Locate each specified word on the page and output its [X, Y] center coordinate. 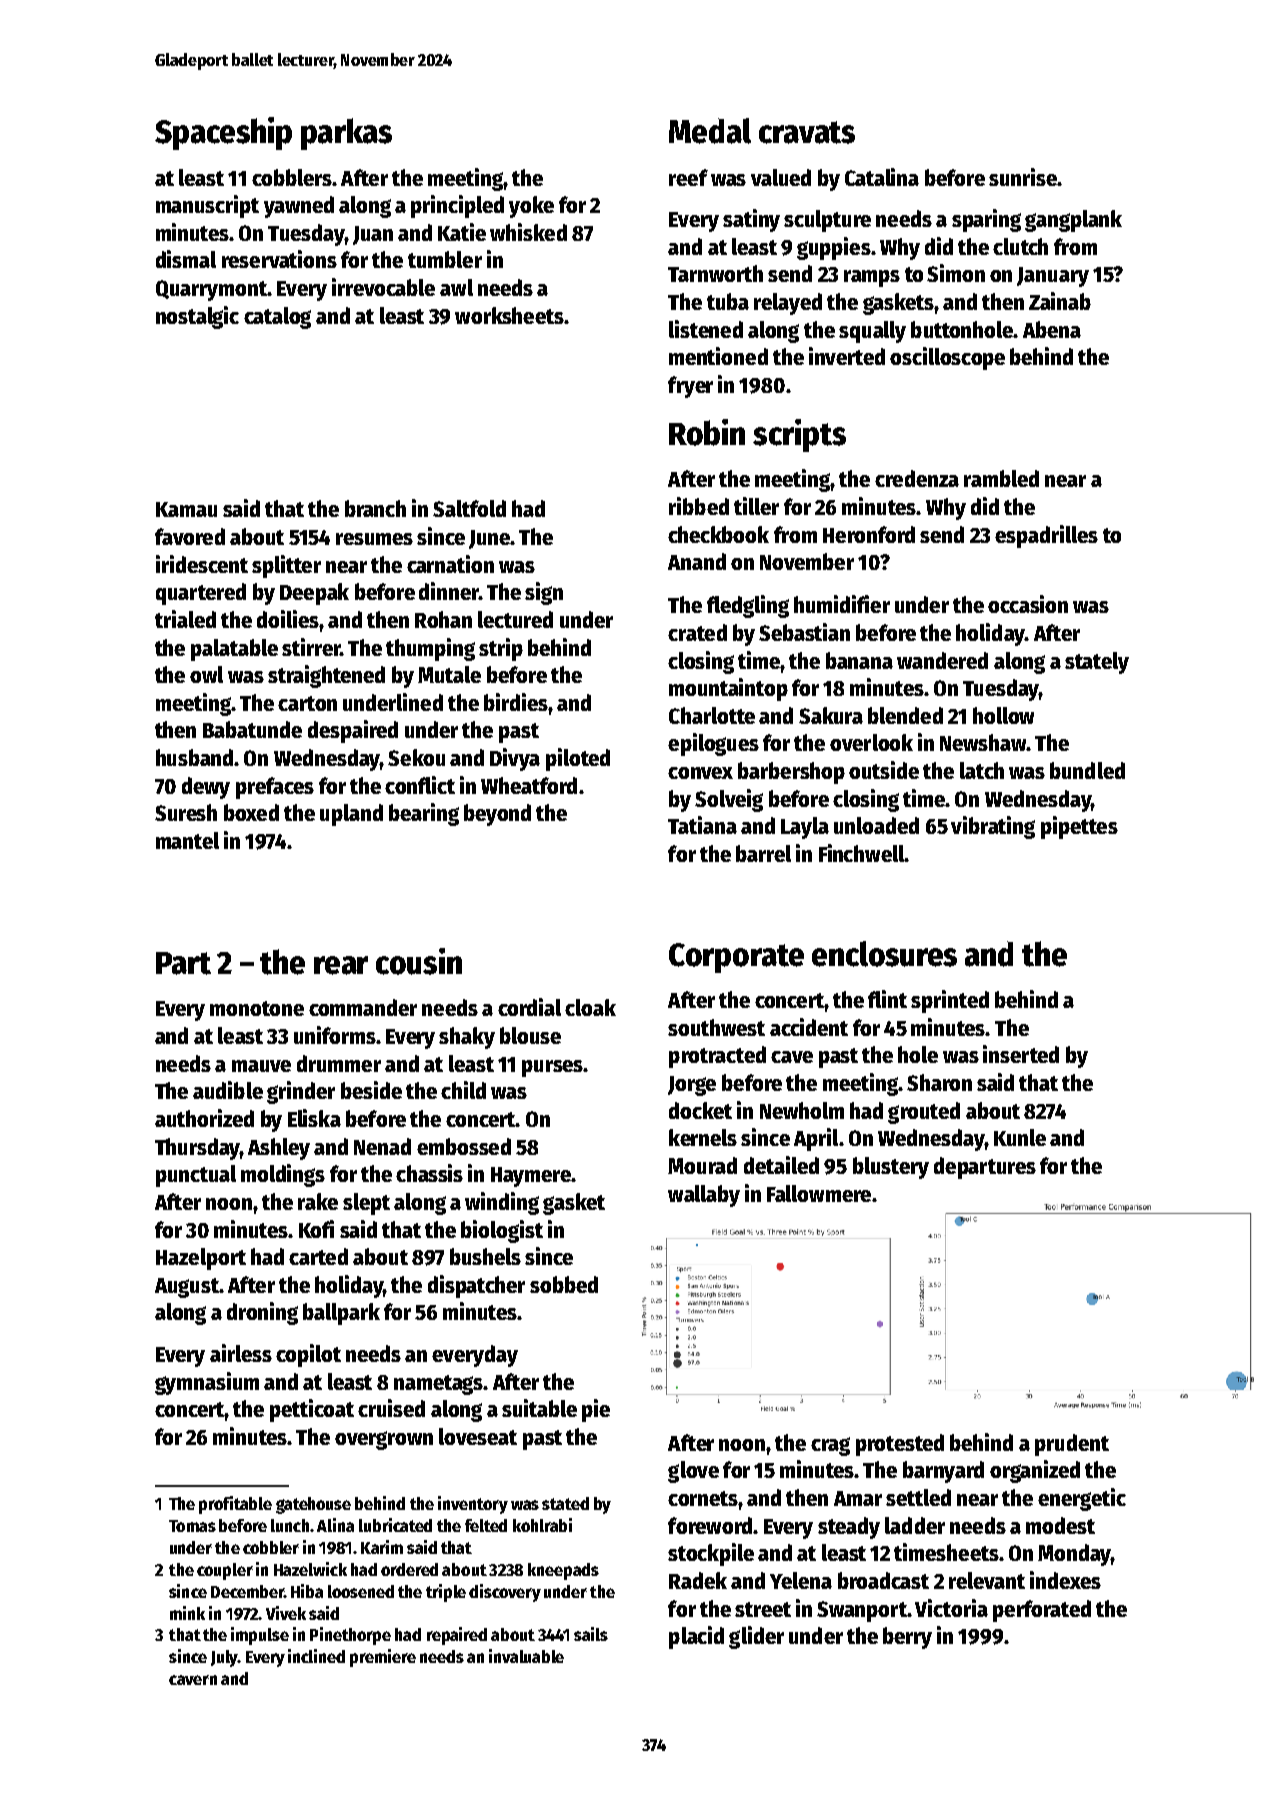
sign [544, 593]
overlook [871, 742]
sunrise [1023, 177]
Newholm [802, 1110]
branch [375, 508]
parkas [346, 134]
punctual [196, 1176]
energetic [1082, 1499]
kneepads [563, 1571]
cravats [807, 132]
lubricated [395, 1525]
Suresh [186, 812]
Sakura [831, 715]
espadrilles [1046, 536]
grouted [924, 1113]
